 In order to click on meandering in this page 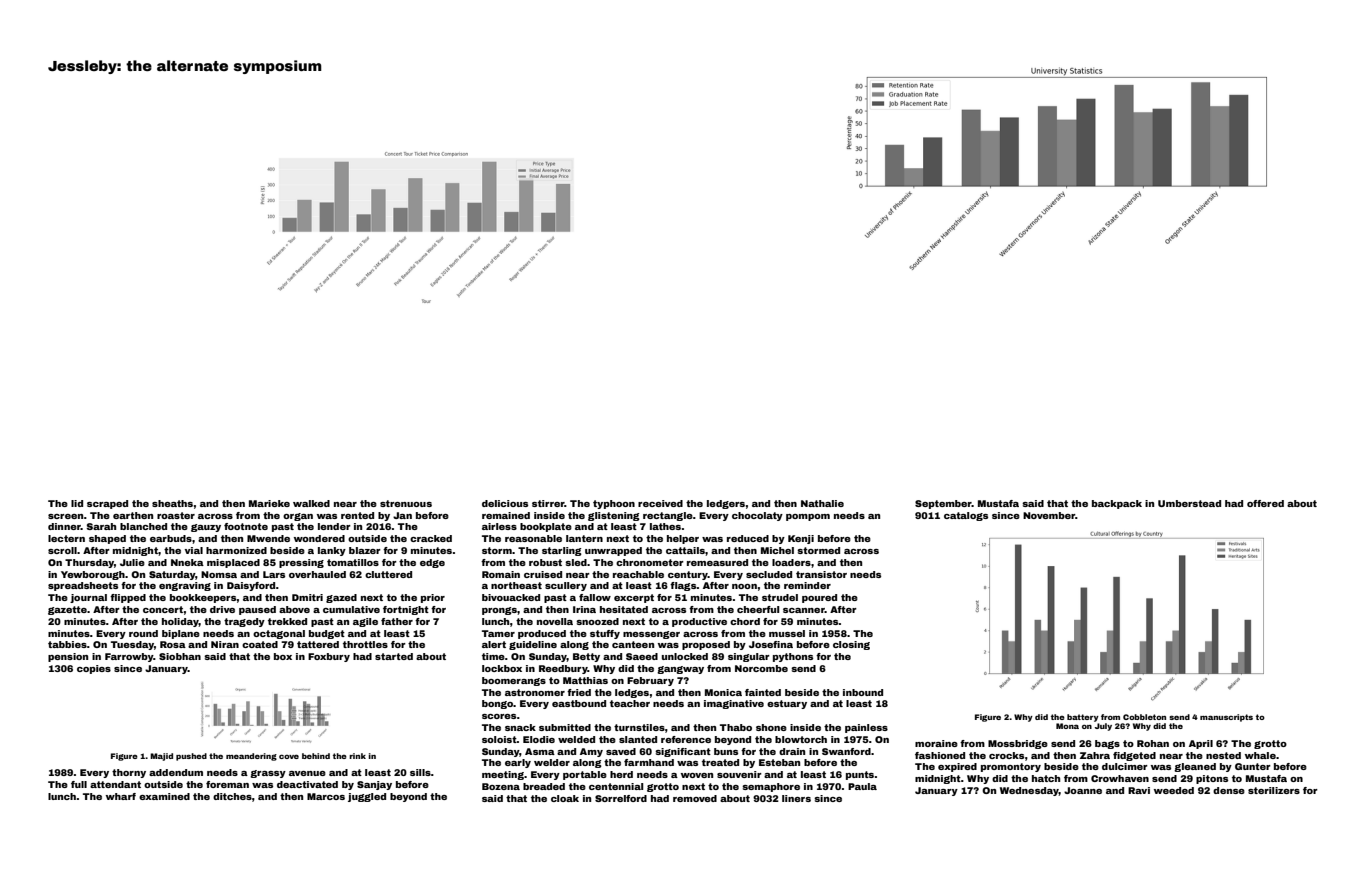, I will do `click(251, 757)`.
